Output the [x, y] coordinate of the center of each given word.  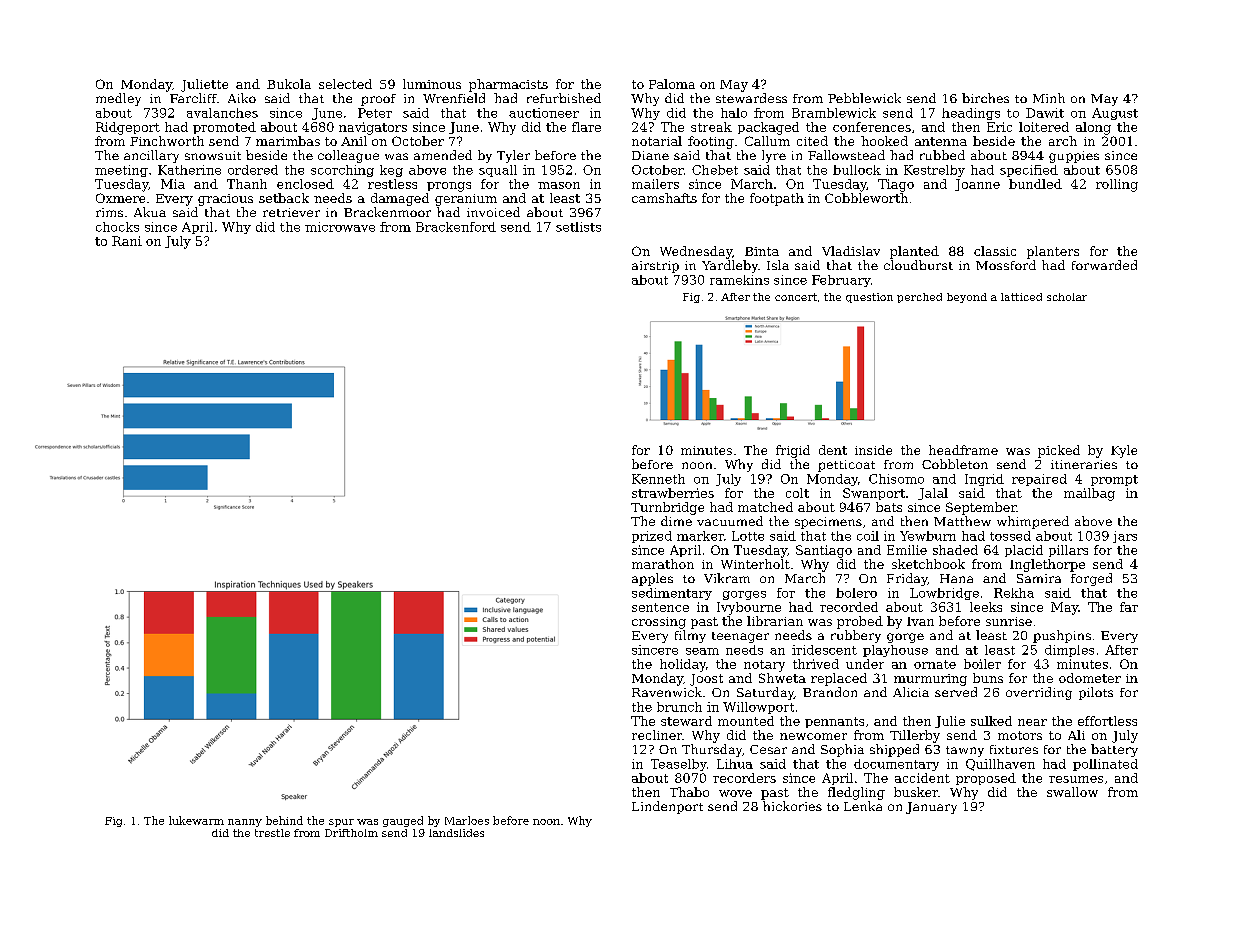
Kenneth [658, 479]
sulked [991, 721]
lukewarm [196, 820]
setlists [578, 227]
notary [764, 666]
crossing [659, 623]
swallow [1072, 792]
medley [118, 99]
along [1093, 128]
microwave [340, 227]
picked [1059, 451]
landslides [456, 833]
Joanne [977, 185]
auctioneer [544, 113]
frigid [793, 451]
